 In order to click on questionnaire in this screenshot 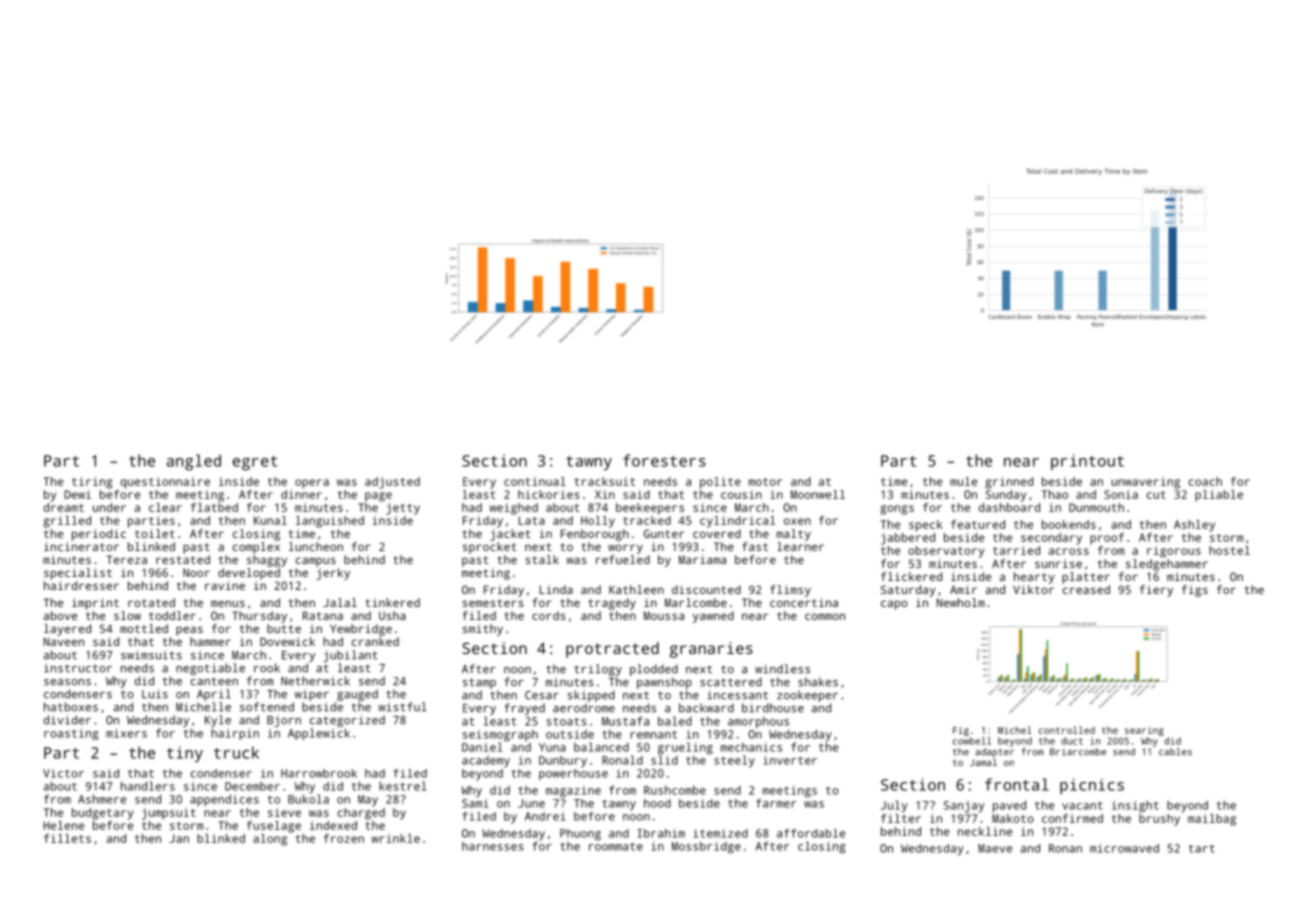, I will do `click(165, 483)`.
